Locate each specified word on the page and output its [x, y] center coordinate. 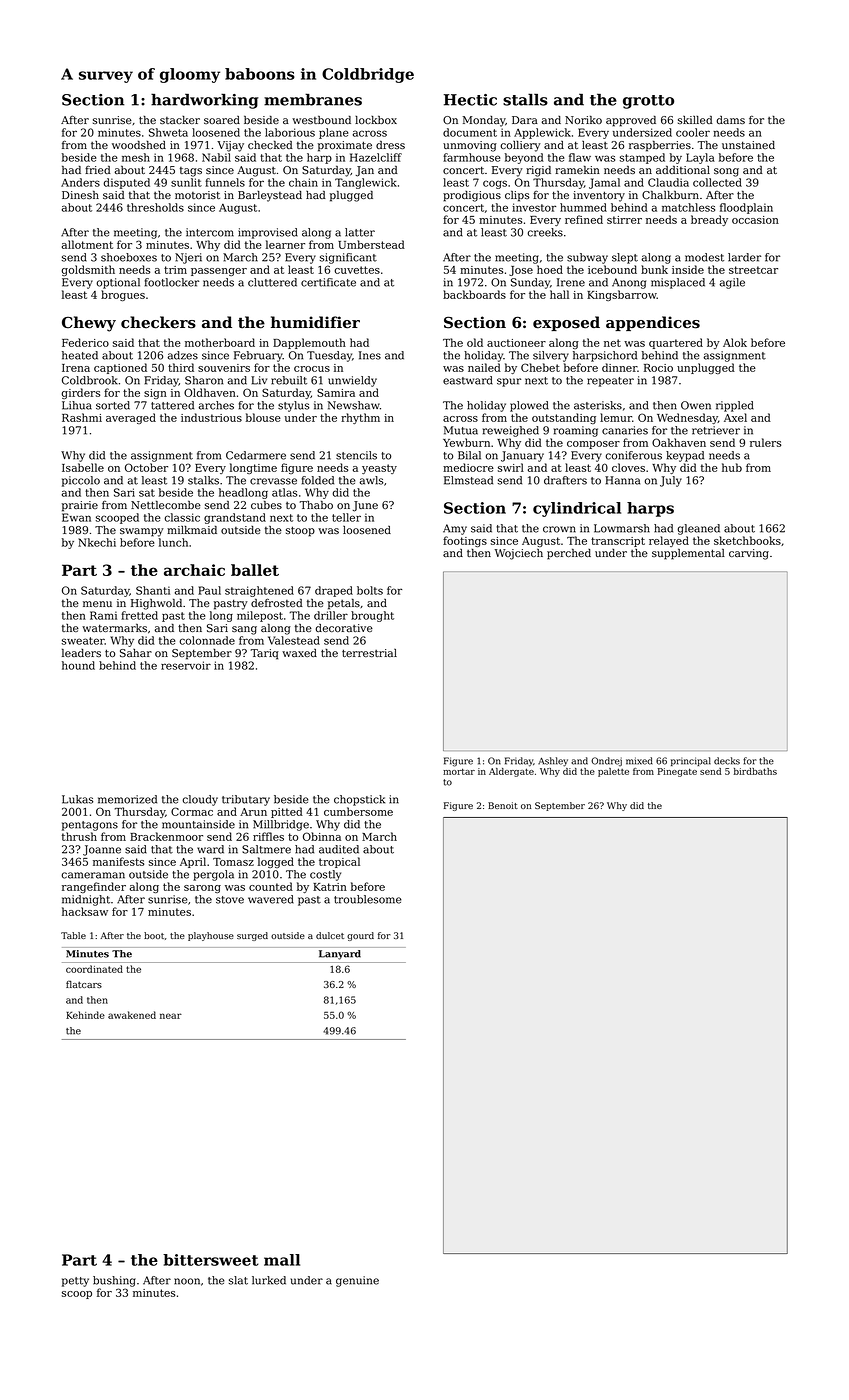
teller [346, 517]
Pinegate [677, 772]
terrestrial [369, 653]
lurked [269, 1280]
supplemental [688, 554]
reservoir [186, 665]
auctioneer [516, 343]
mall [282, 1260]
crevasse [273, 481]
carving [749, 554]
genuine [357, 1281]
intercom [210, 232]
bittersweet [211, 1260]
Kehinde [85, 1015]
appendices [653, 323]
